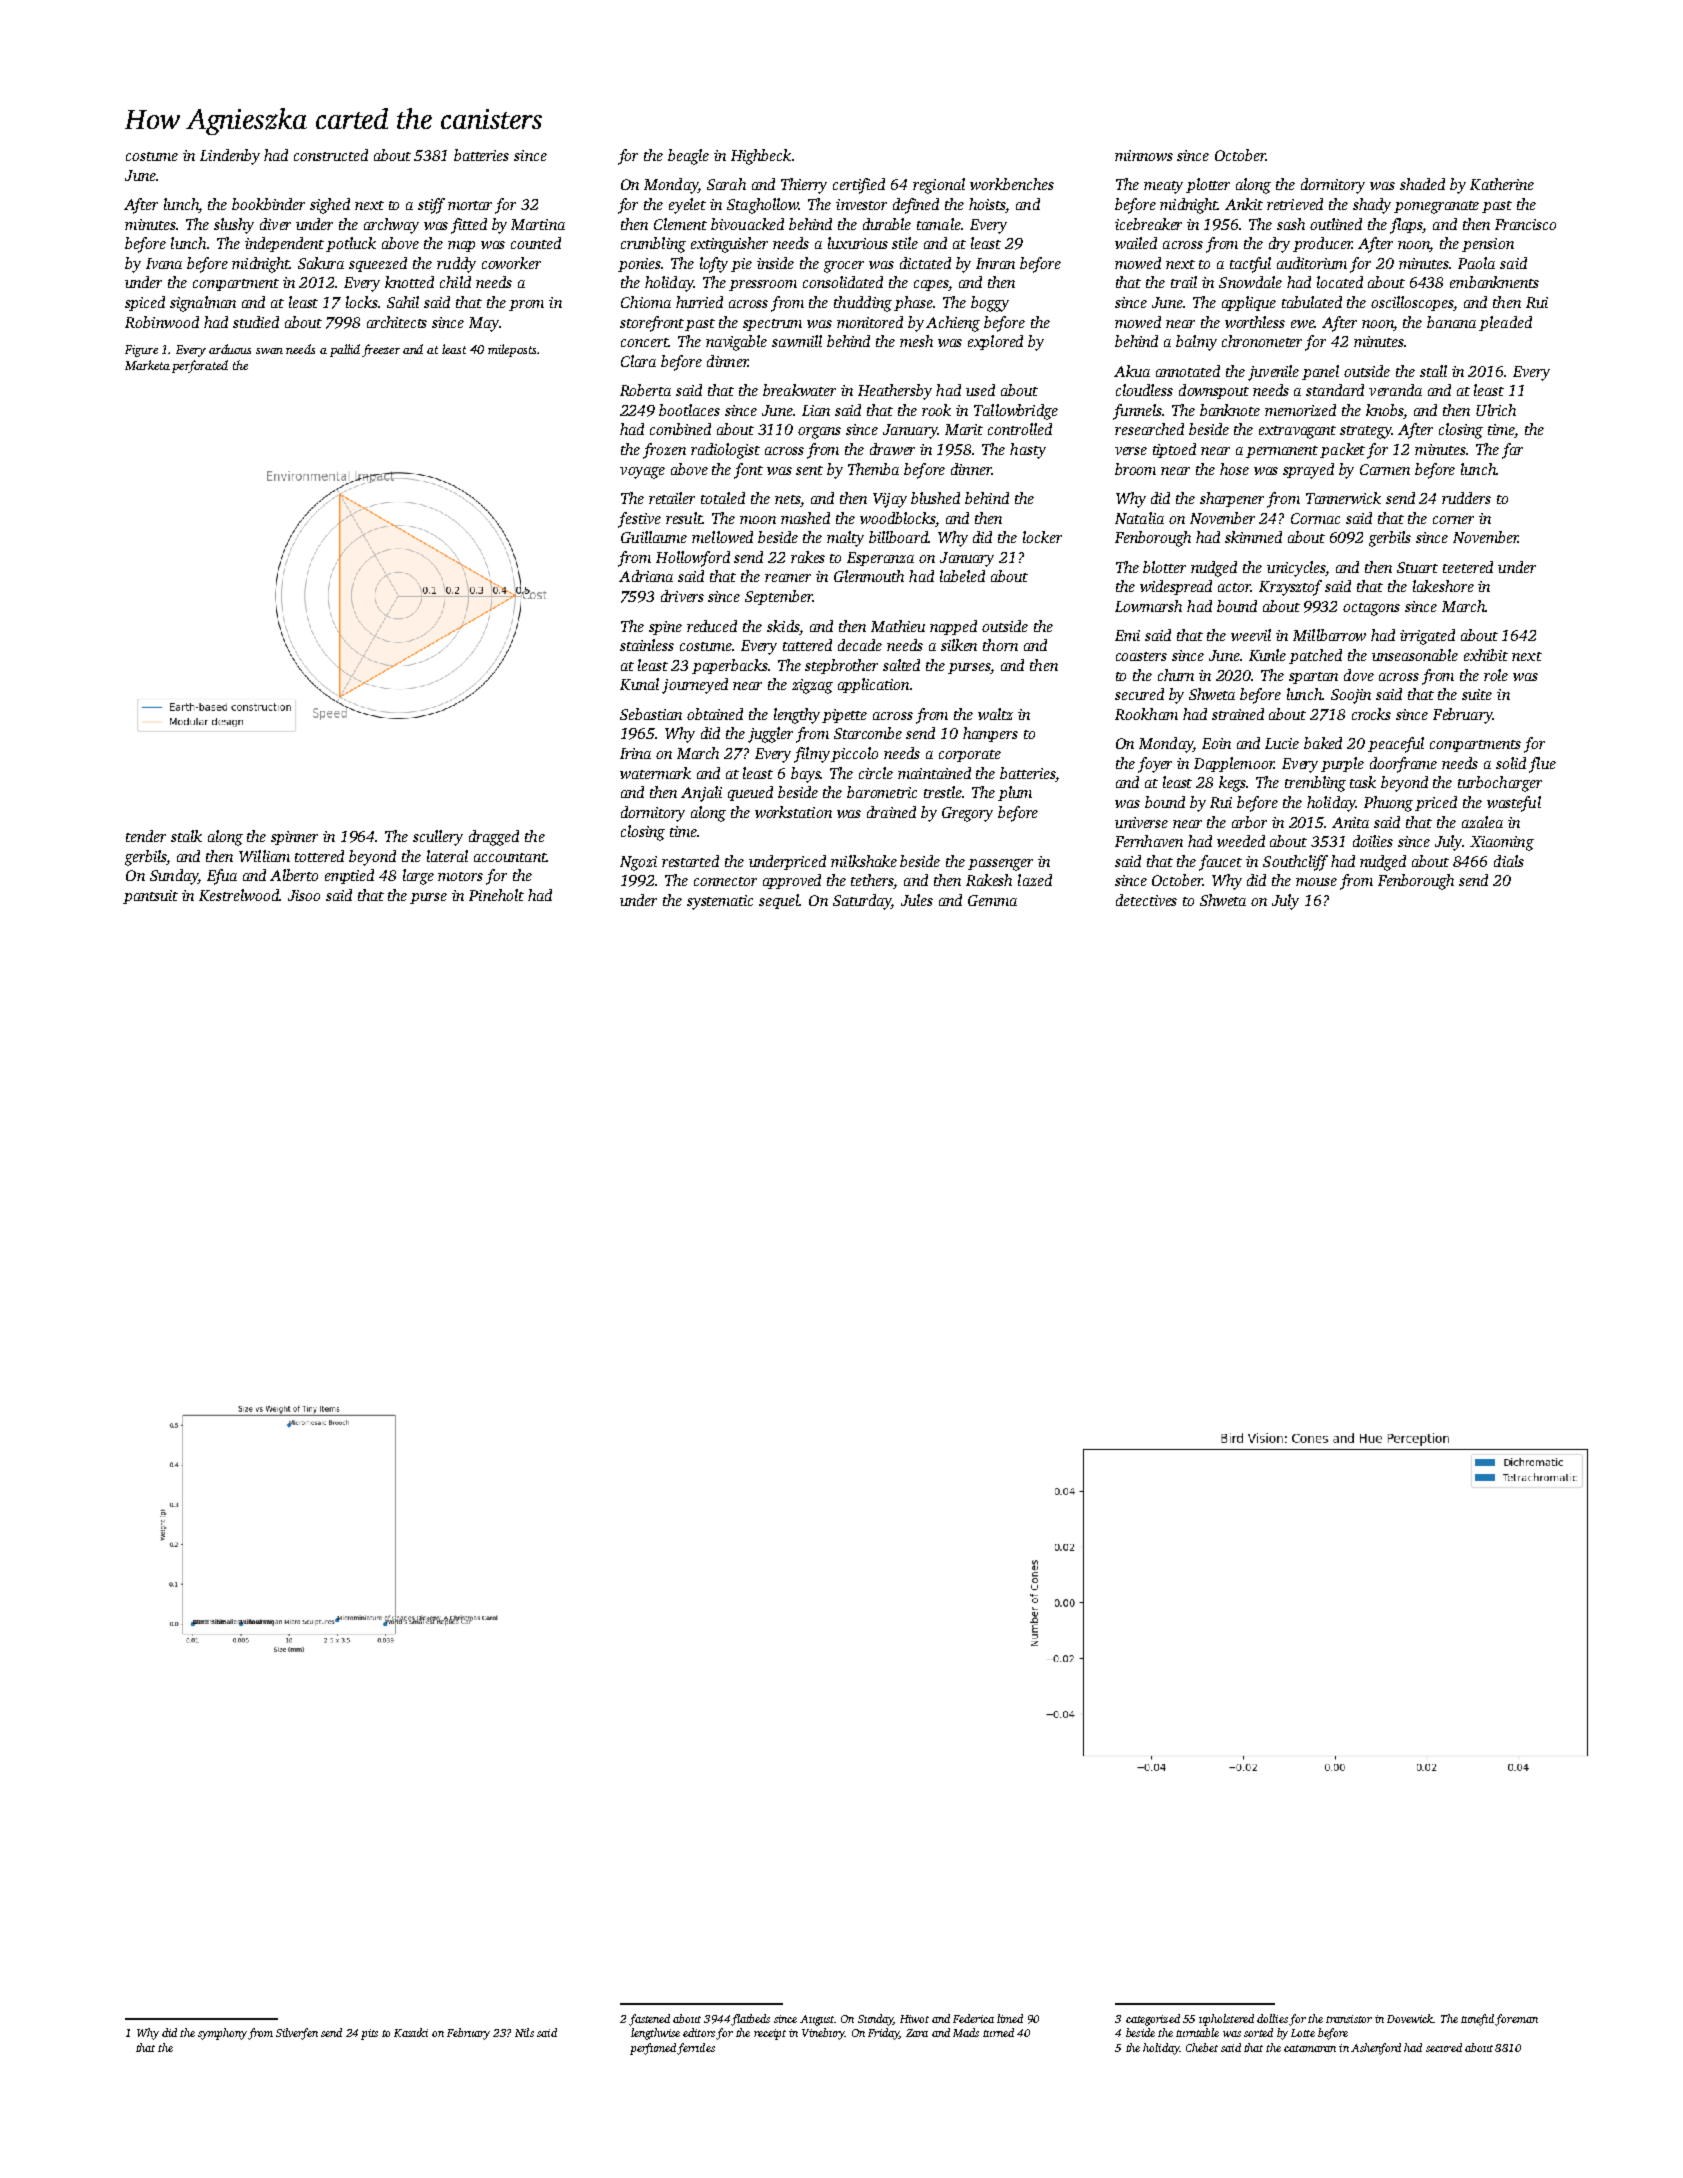 This screenshot has height=2178, width=1683. Describe the element at coordinates (1316, 882) in the screenshot. I see `mouse` at that location.
